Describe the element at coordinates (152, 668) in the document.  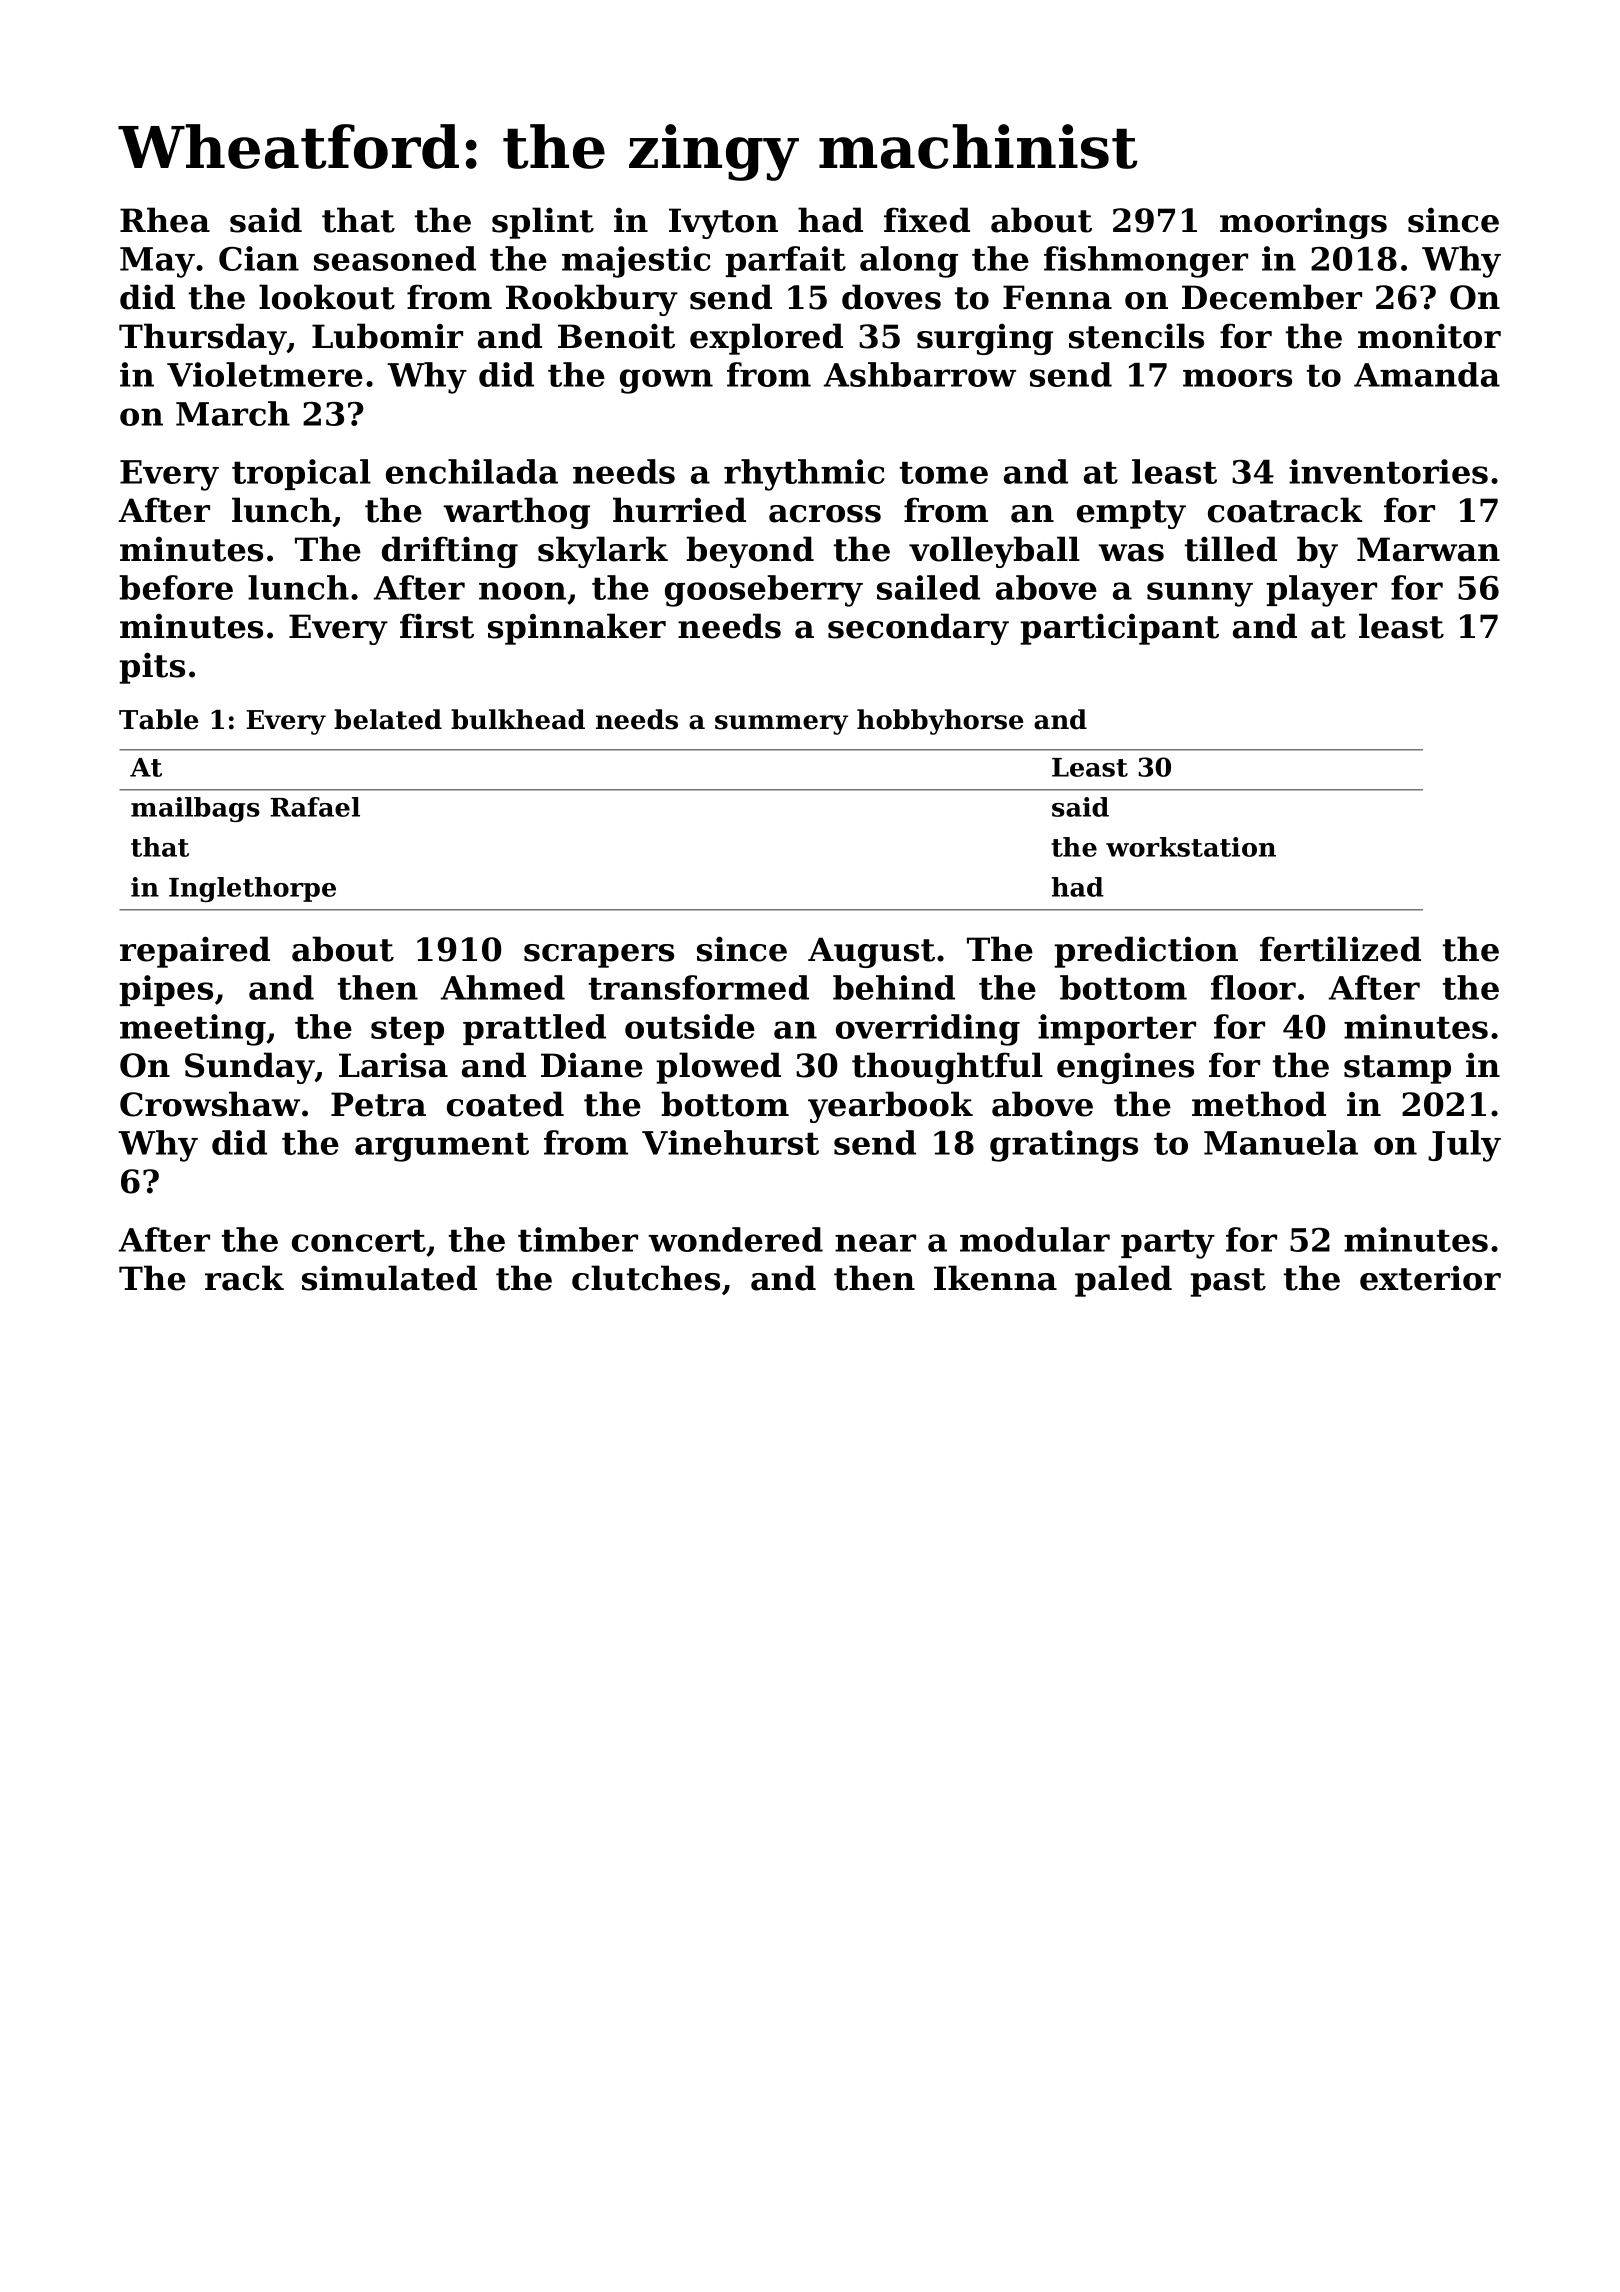
I see `pits` at that location.
